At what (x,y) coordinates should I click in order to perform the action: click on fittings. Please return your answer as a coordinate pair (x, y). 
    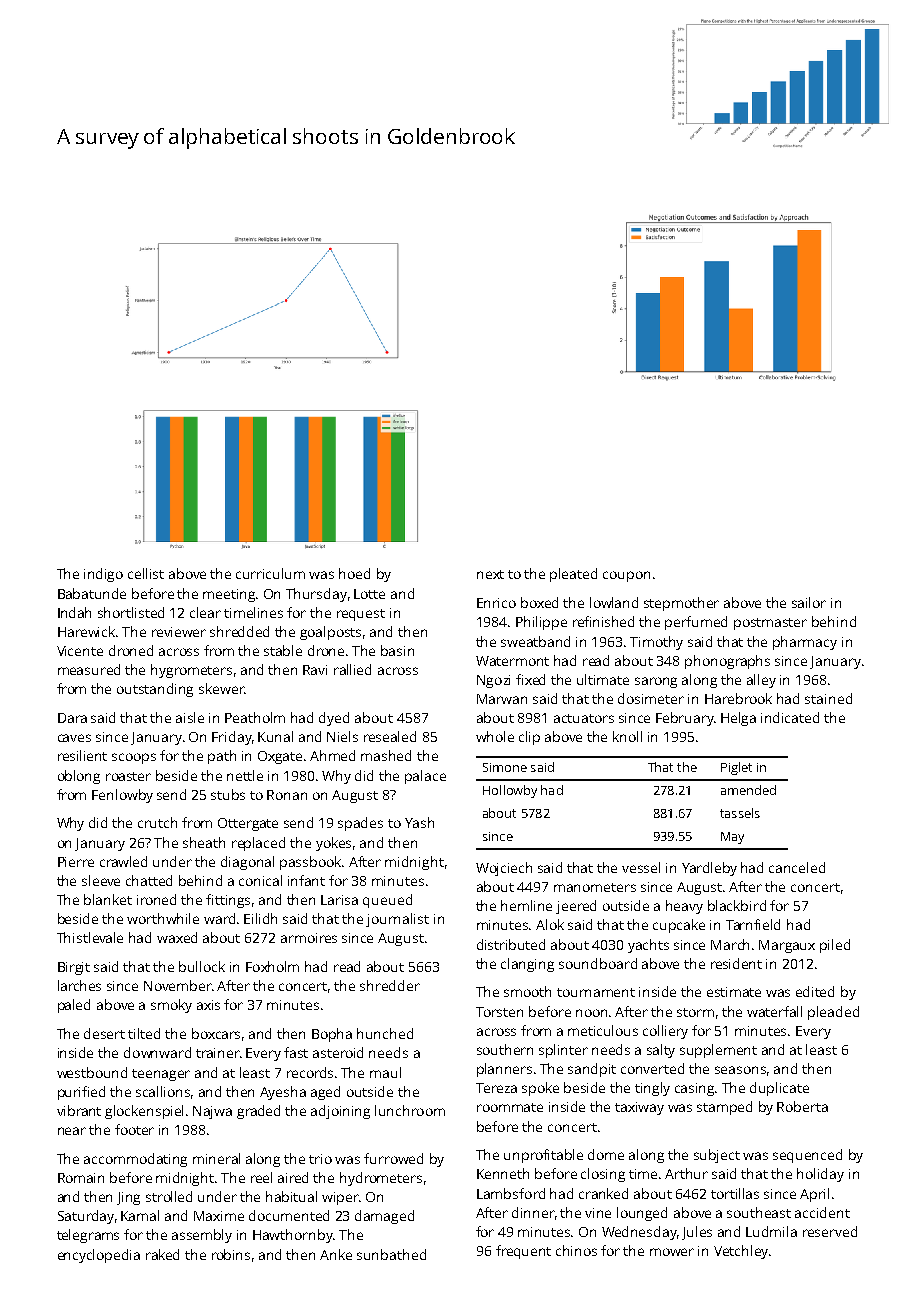
    Looking at the image, I should click on (228, 901).
